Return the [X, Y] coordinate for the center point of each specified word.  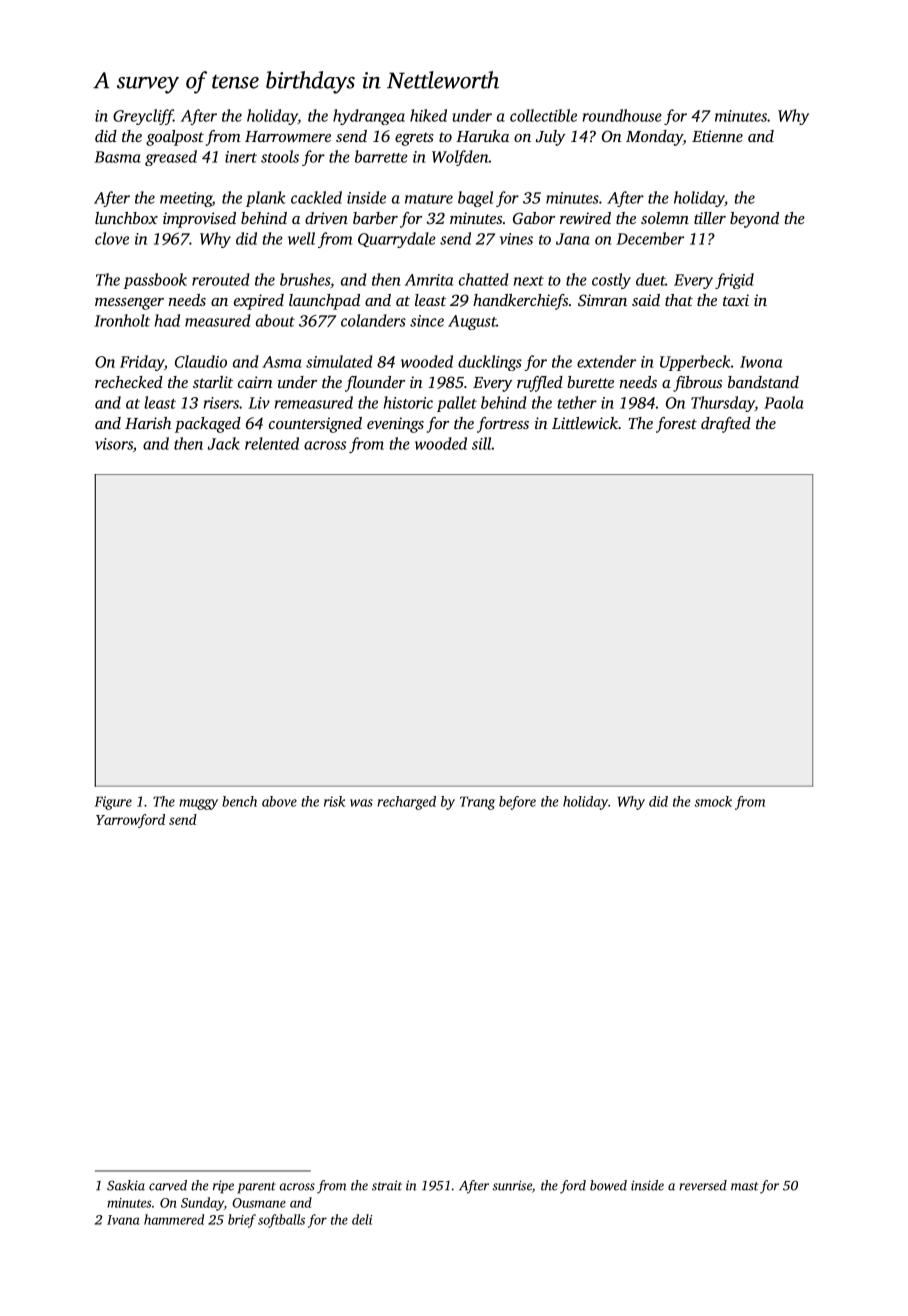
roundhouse [622, 115]
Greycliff [143, 117]
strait [387, 1185]
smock [713, 801]
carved [168, 1185]
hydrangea [369, 117]
